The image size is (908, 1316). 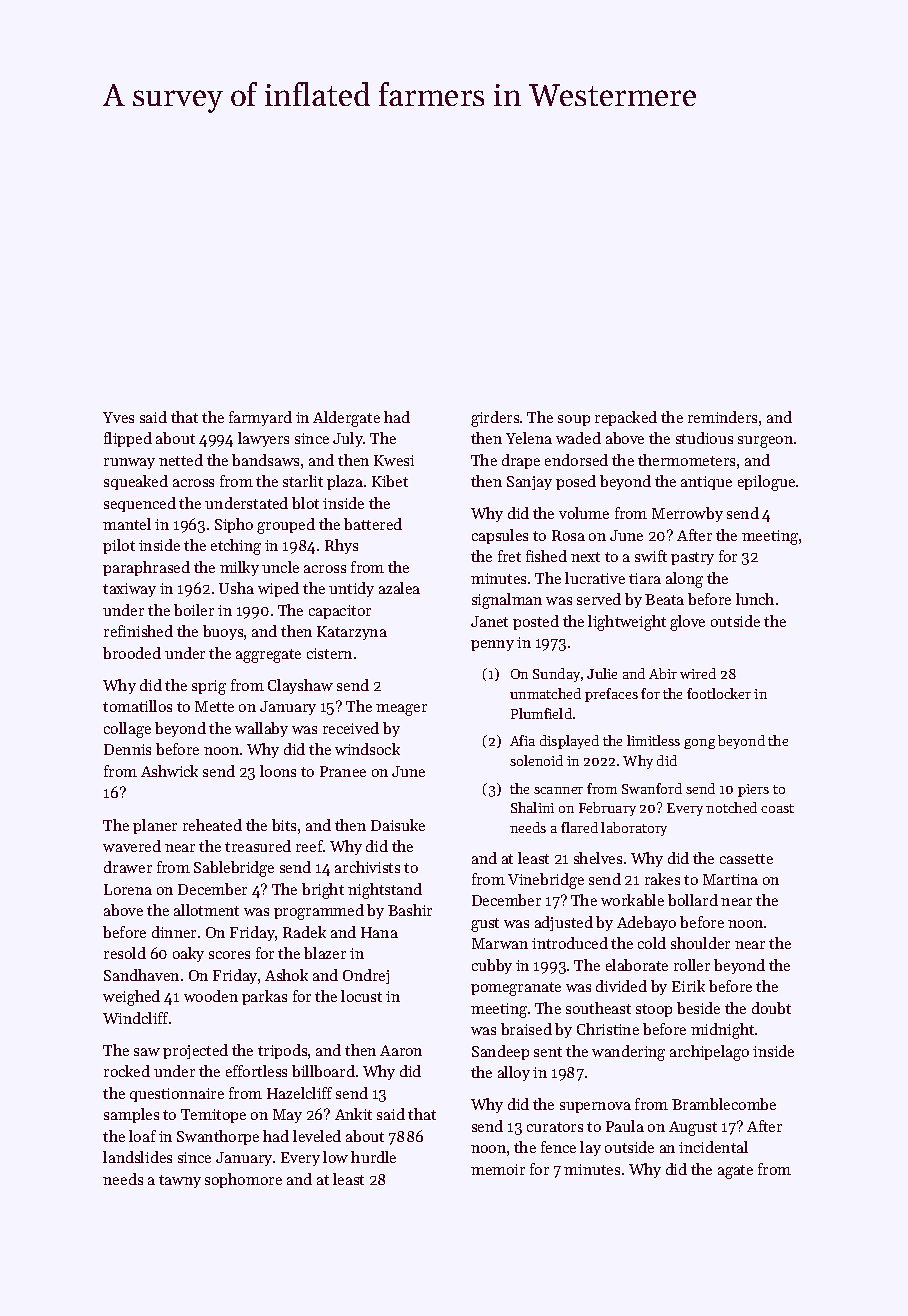 What do you see at coordinates (611, 695) in the screenshot?
I see `prefaces` at bounding box center [611, 695].
